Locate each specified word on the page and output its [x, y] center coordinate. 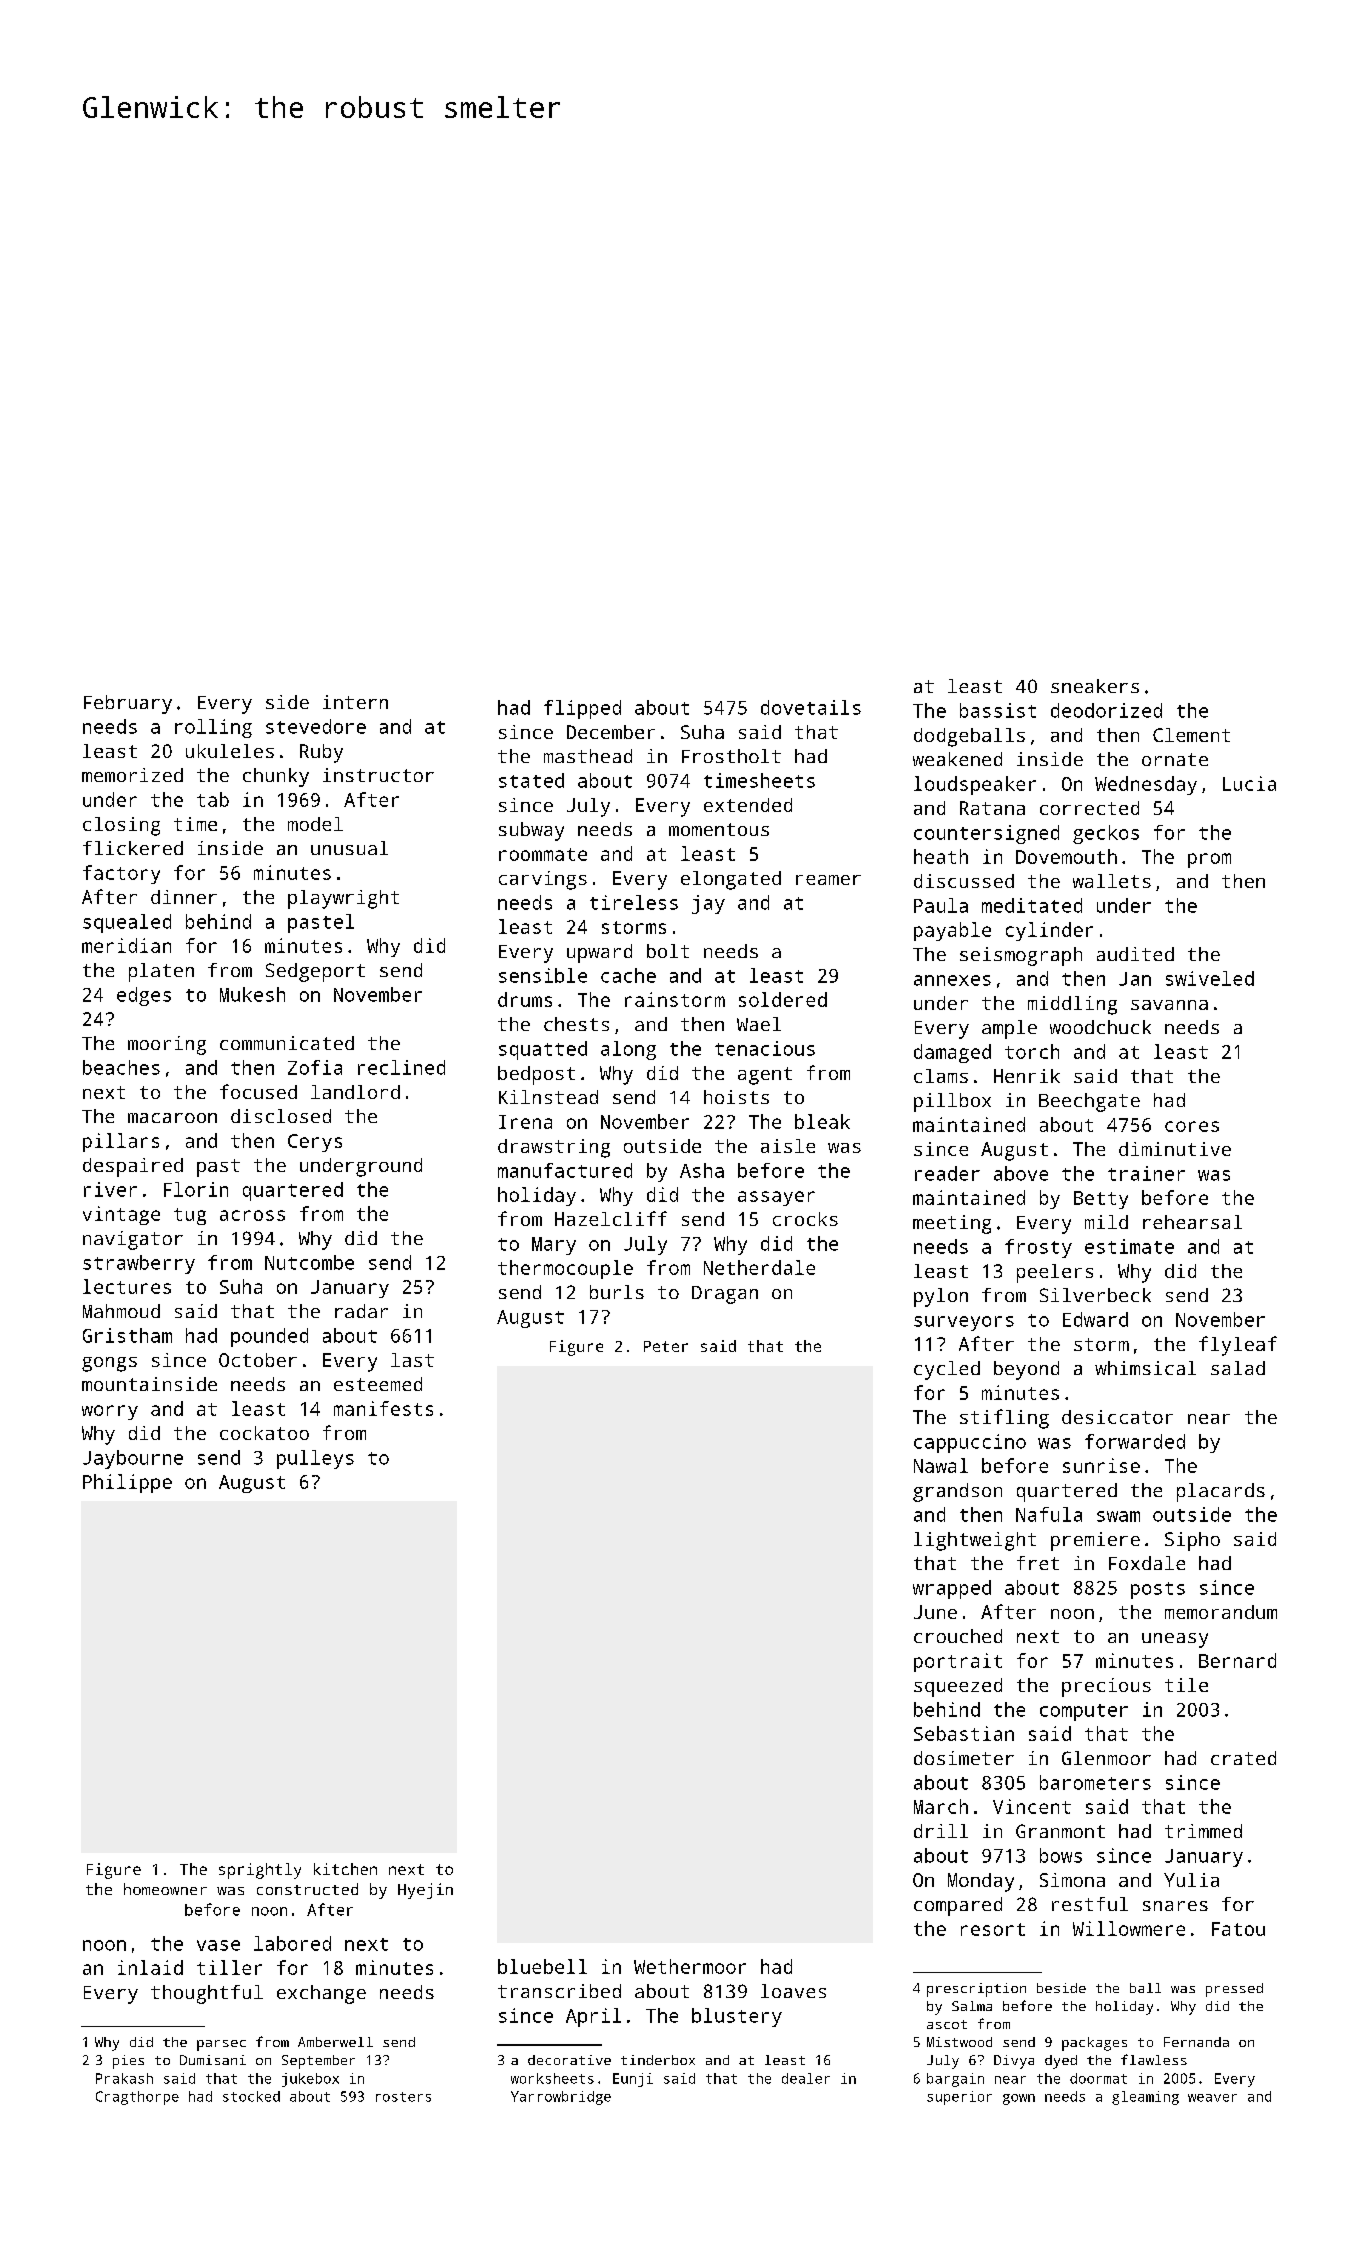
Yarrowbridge [561, 2098]
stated [531, 780]
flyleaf [1238, 1346]
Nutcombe [309, 1262]
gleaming [1145, 2098]
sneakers [1095, 686]
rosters [403, 2097]
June [935, 1612]
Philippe [127, 1483]
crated [1243, 1758]
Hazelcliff [611, 1218]
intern [355, 702]
